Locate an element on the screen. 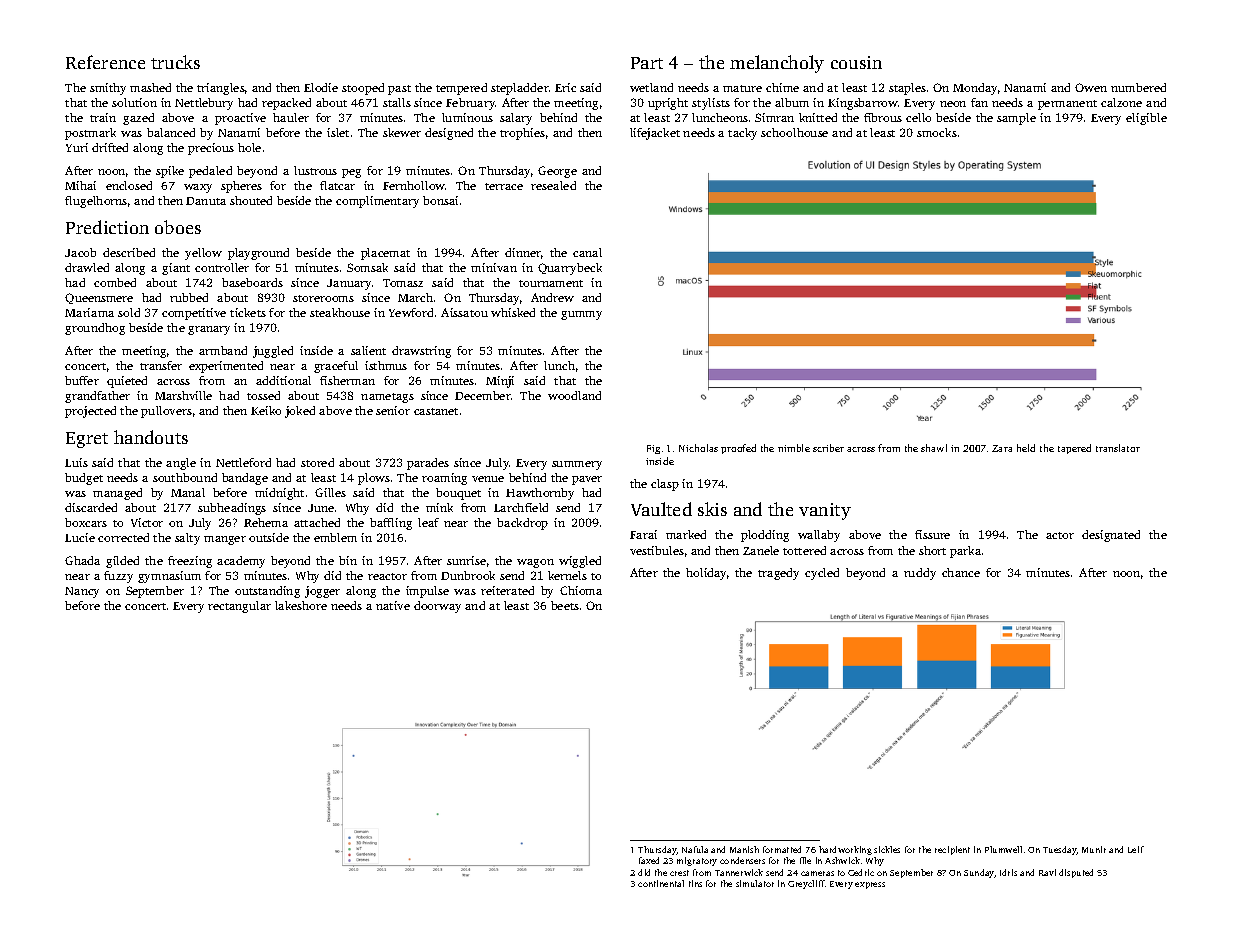 This screenshot has height=952, width=1233. stepladder is located at coordinates (520, 89).
